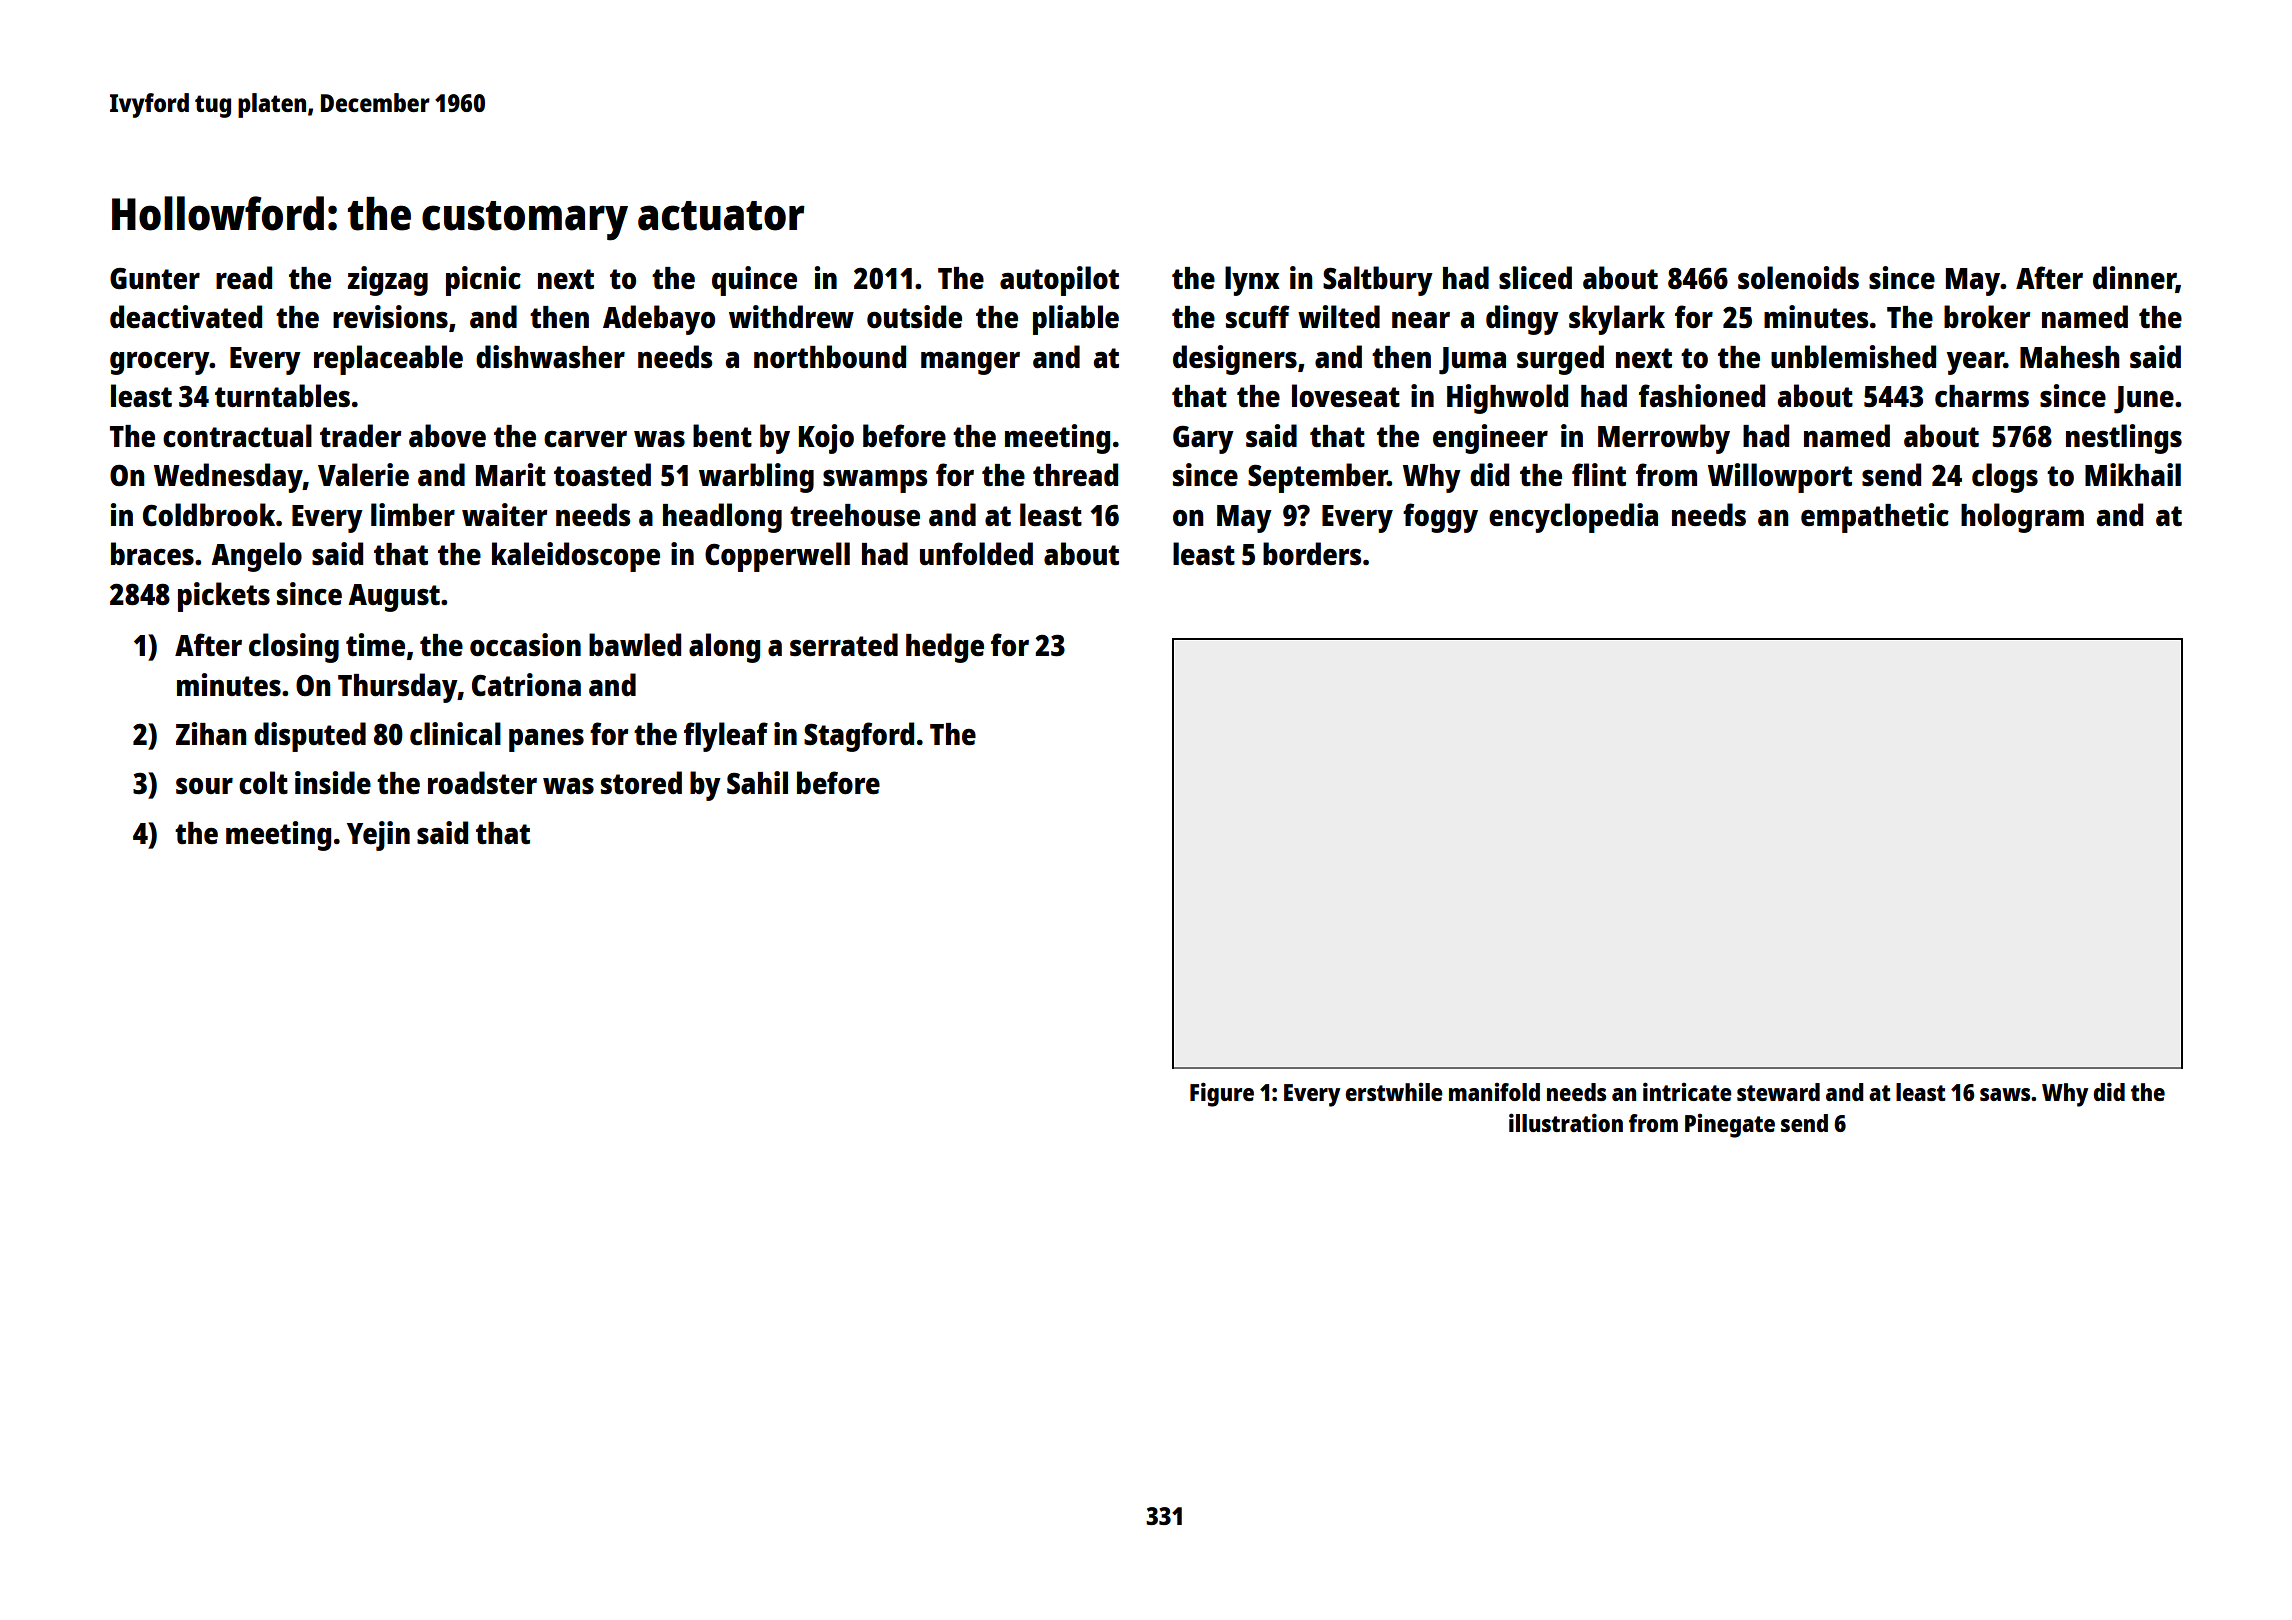 The width and height of the document is (2292, 1620). Describe the element at coordinates (1730, 1126) in the document. I see `Pinegate` at that location.
